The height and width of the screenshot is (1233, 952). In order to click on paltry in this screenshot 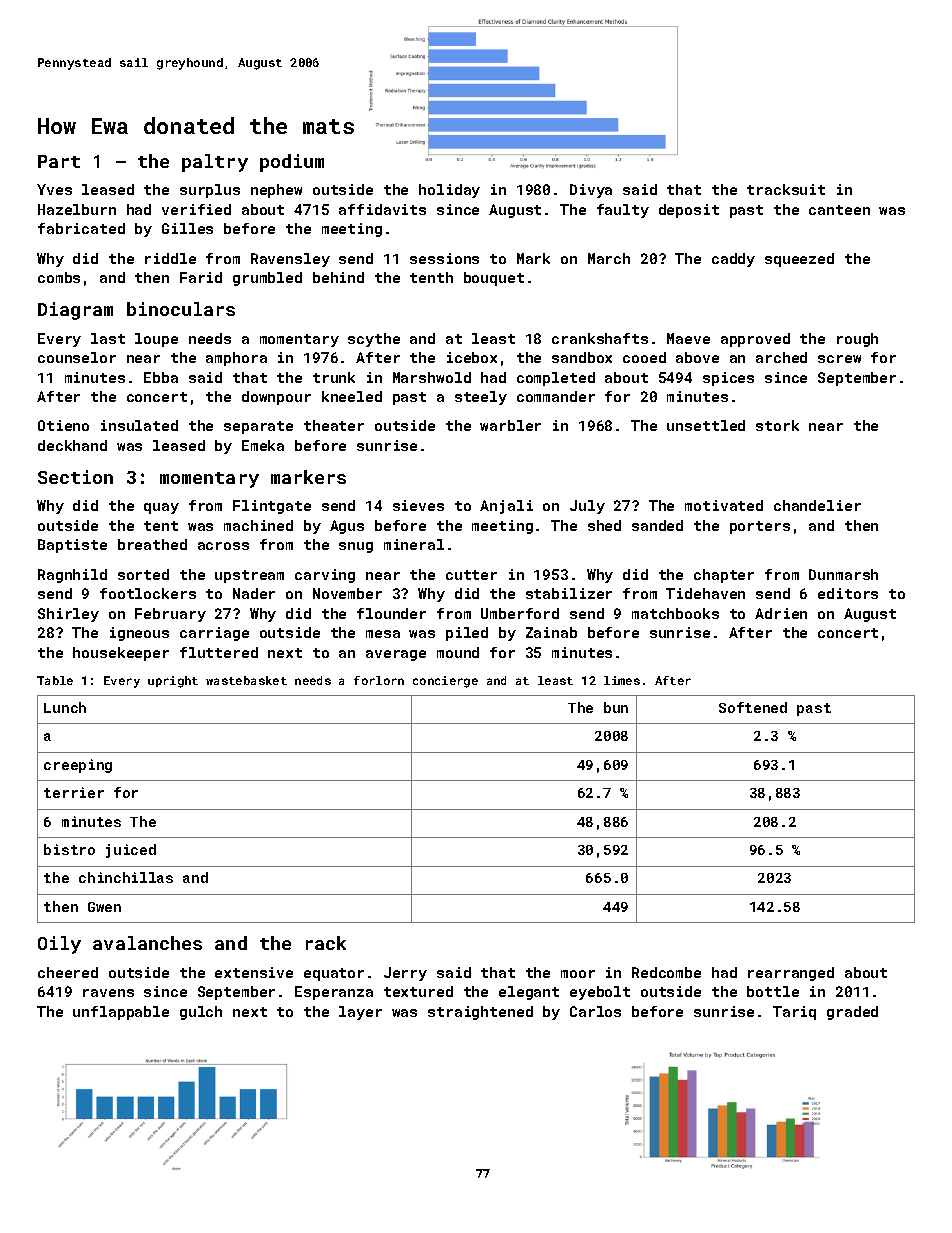, I will do `click(215, 163)`.
